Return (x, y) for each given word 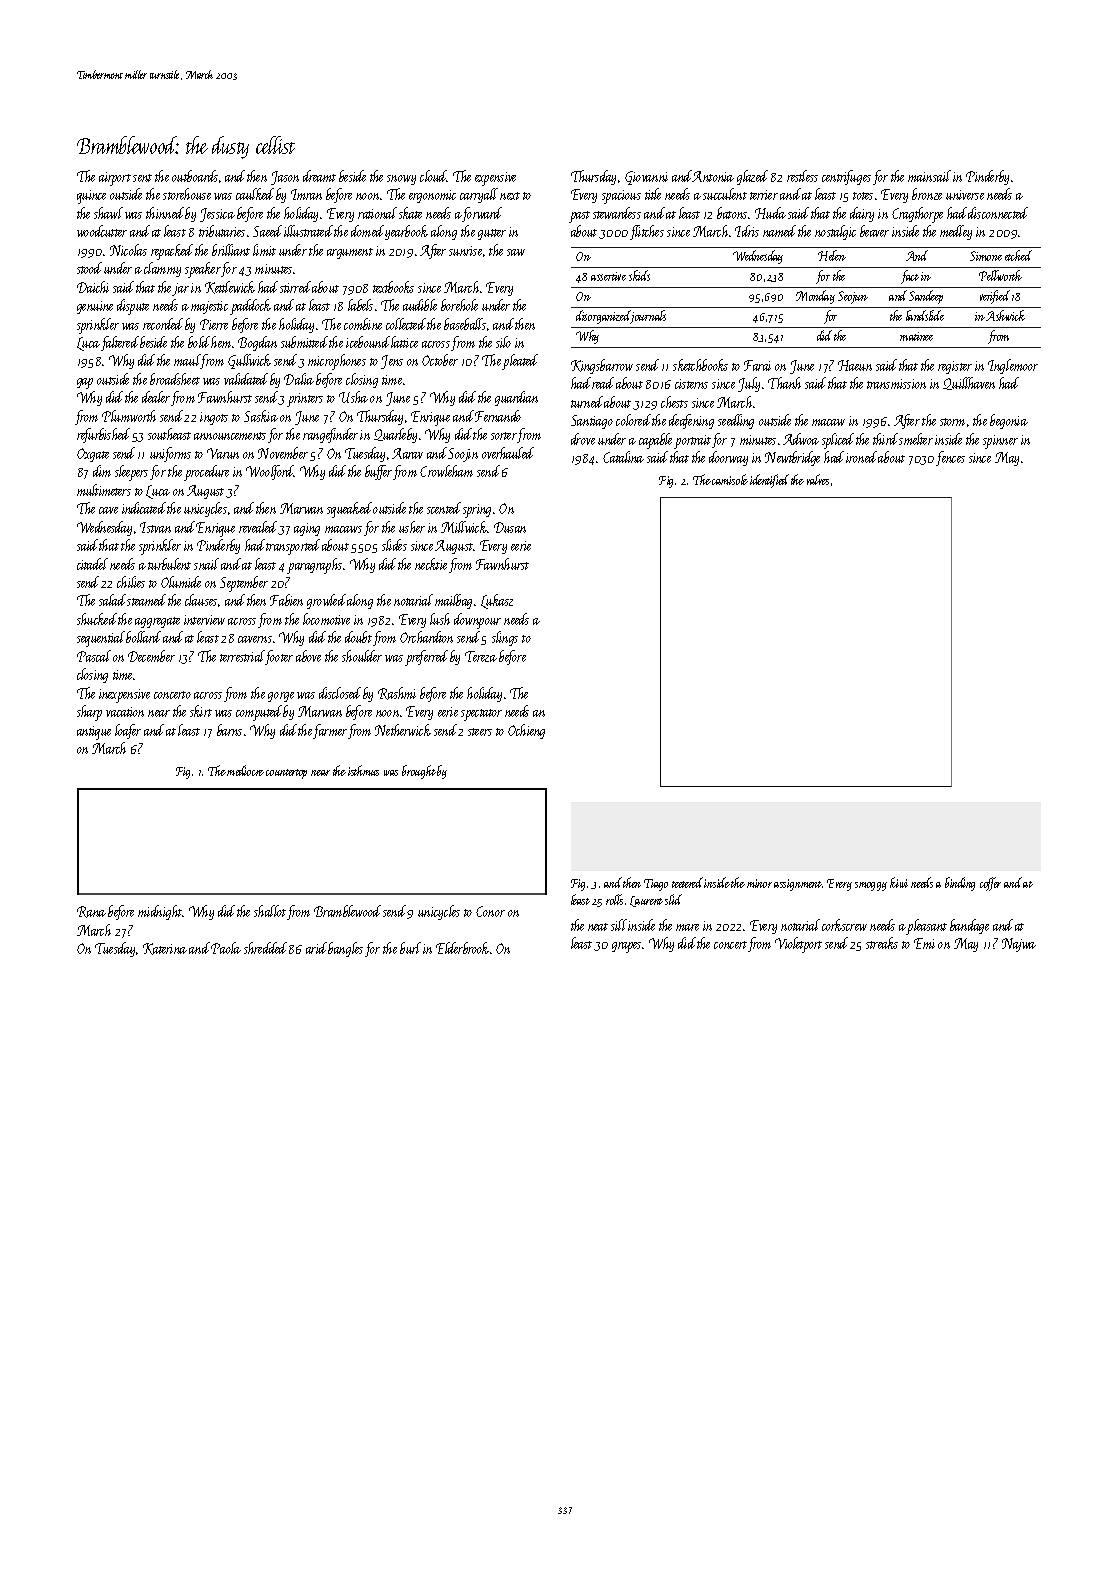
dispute (133, 307)
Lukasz (497, 601)
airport (115, 179)
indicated (144, 508)
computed (259, 713)
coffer (990, 884)
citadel (92, 564)
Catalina (623, 457)
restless (802, 176)
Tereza (481, 656)
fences (950, 458)
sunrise (465, 251)
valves (818, 479)
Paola (226, 948)
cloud (433, 176)
